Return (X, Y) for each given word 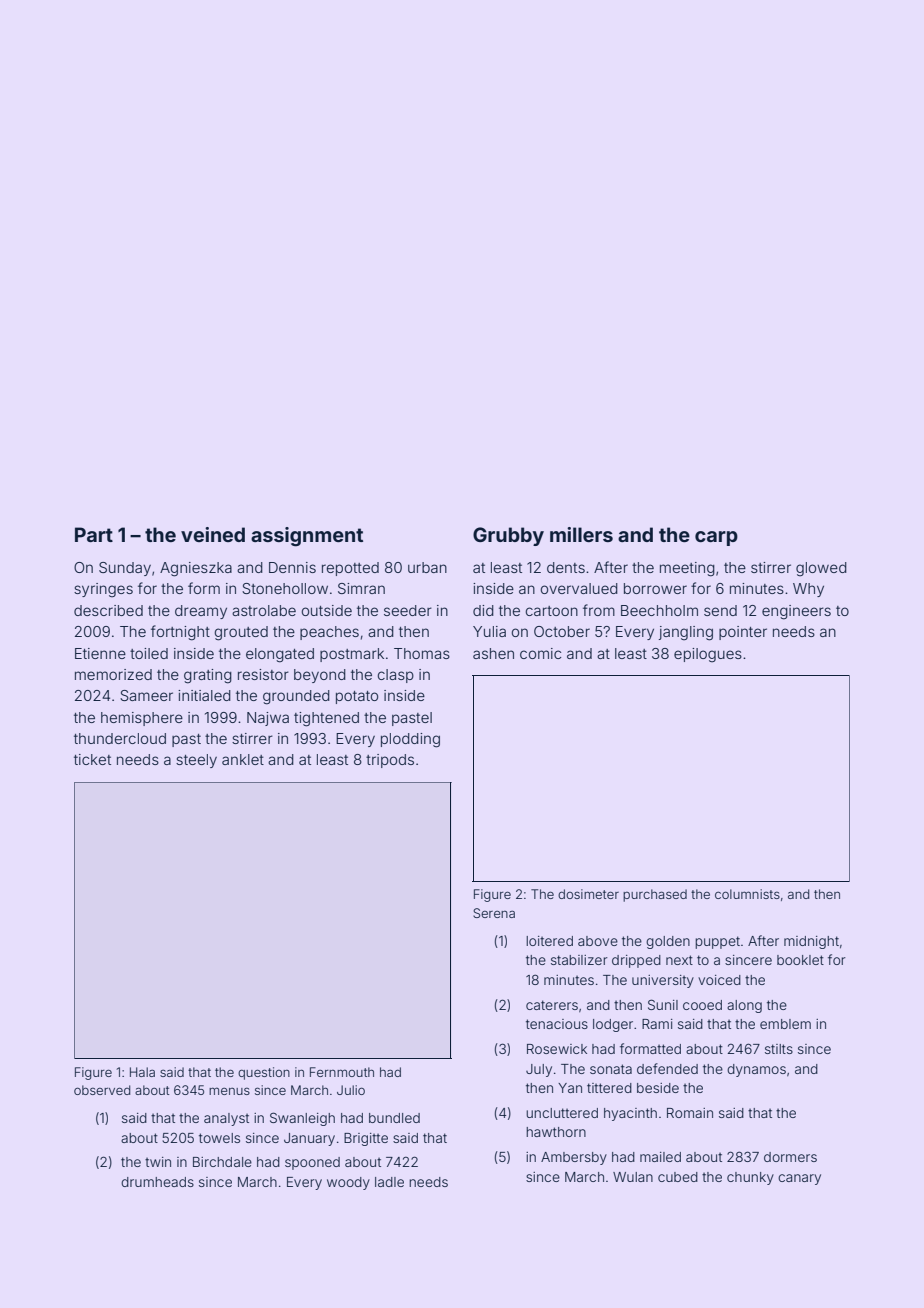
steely (196, 761)
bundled (394, 1118)
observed (102, 1090)
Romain (690, 1113)
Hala (142, 1072)
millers (581, 534)
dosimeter (588, 894)
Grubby (508, 536)
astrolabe (264, 610)
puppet (717, 942)
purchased (655, 895)
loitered (549, 941)
